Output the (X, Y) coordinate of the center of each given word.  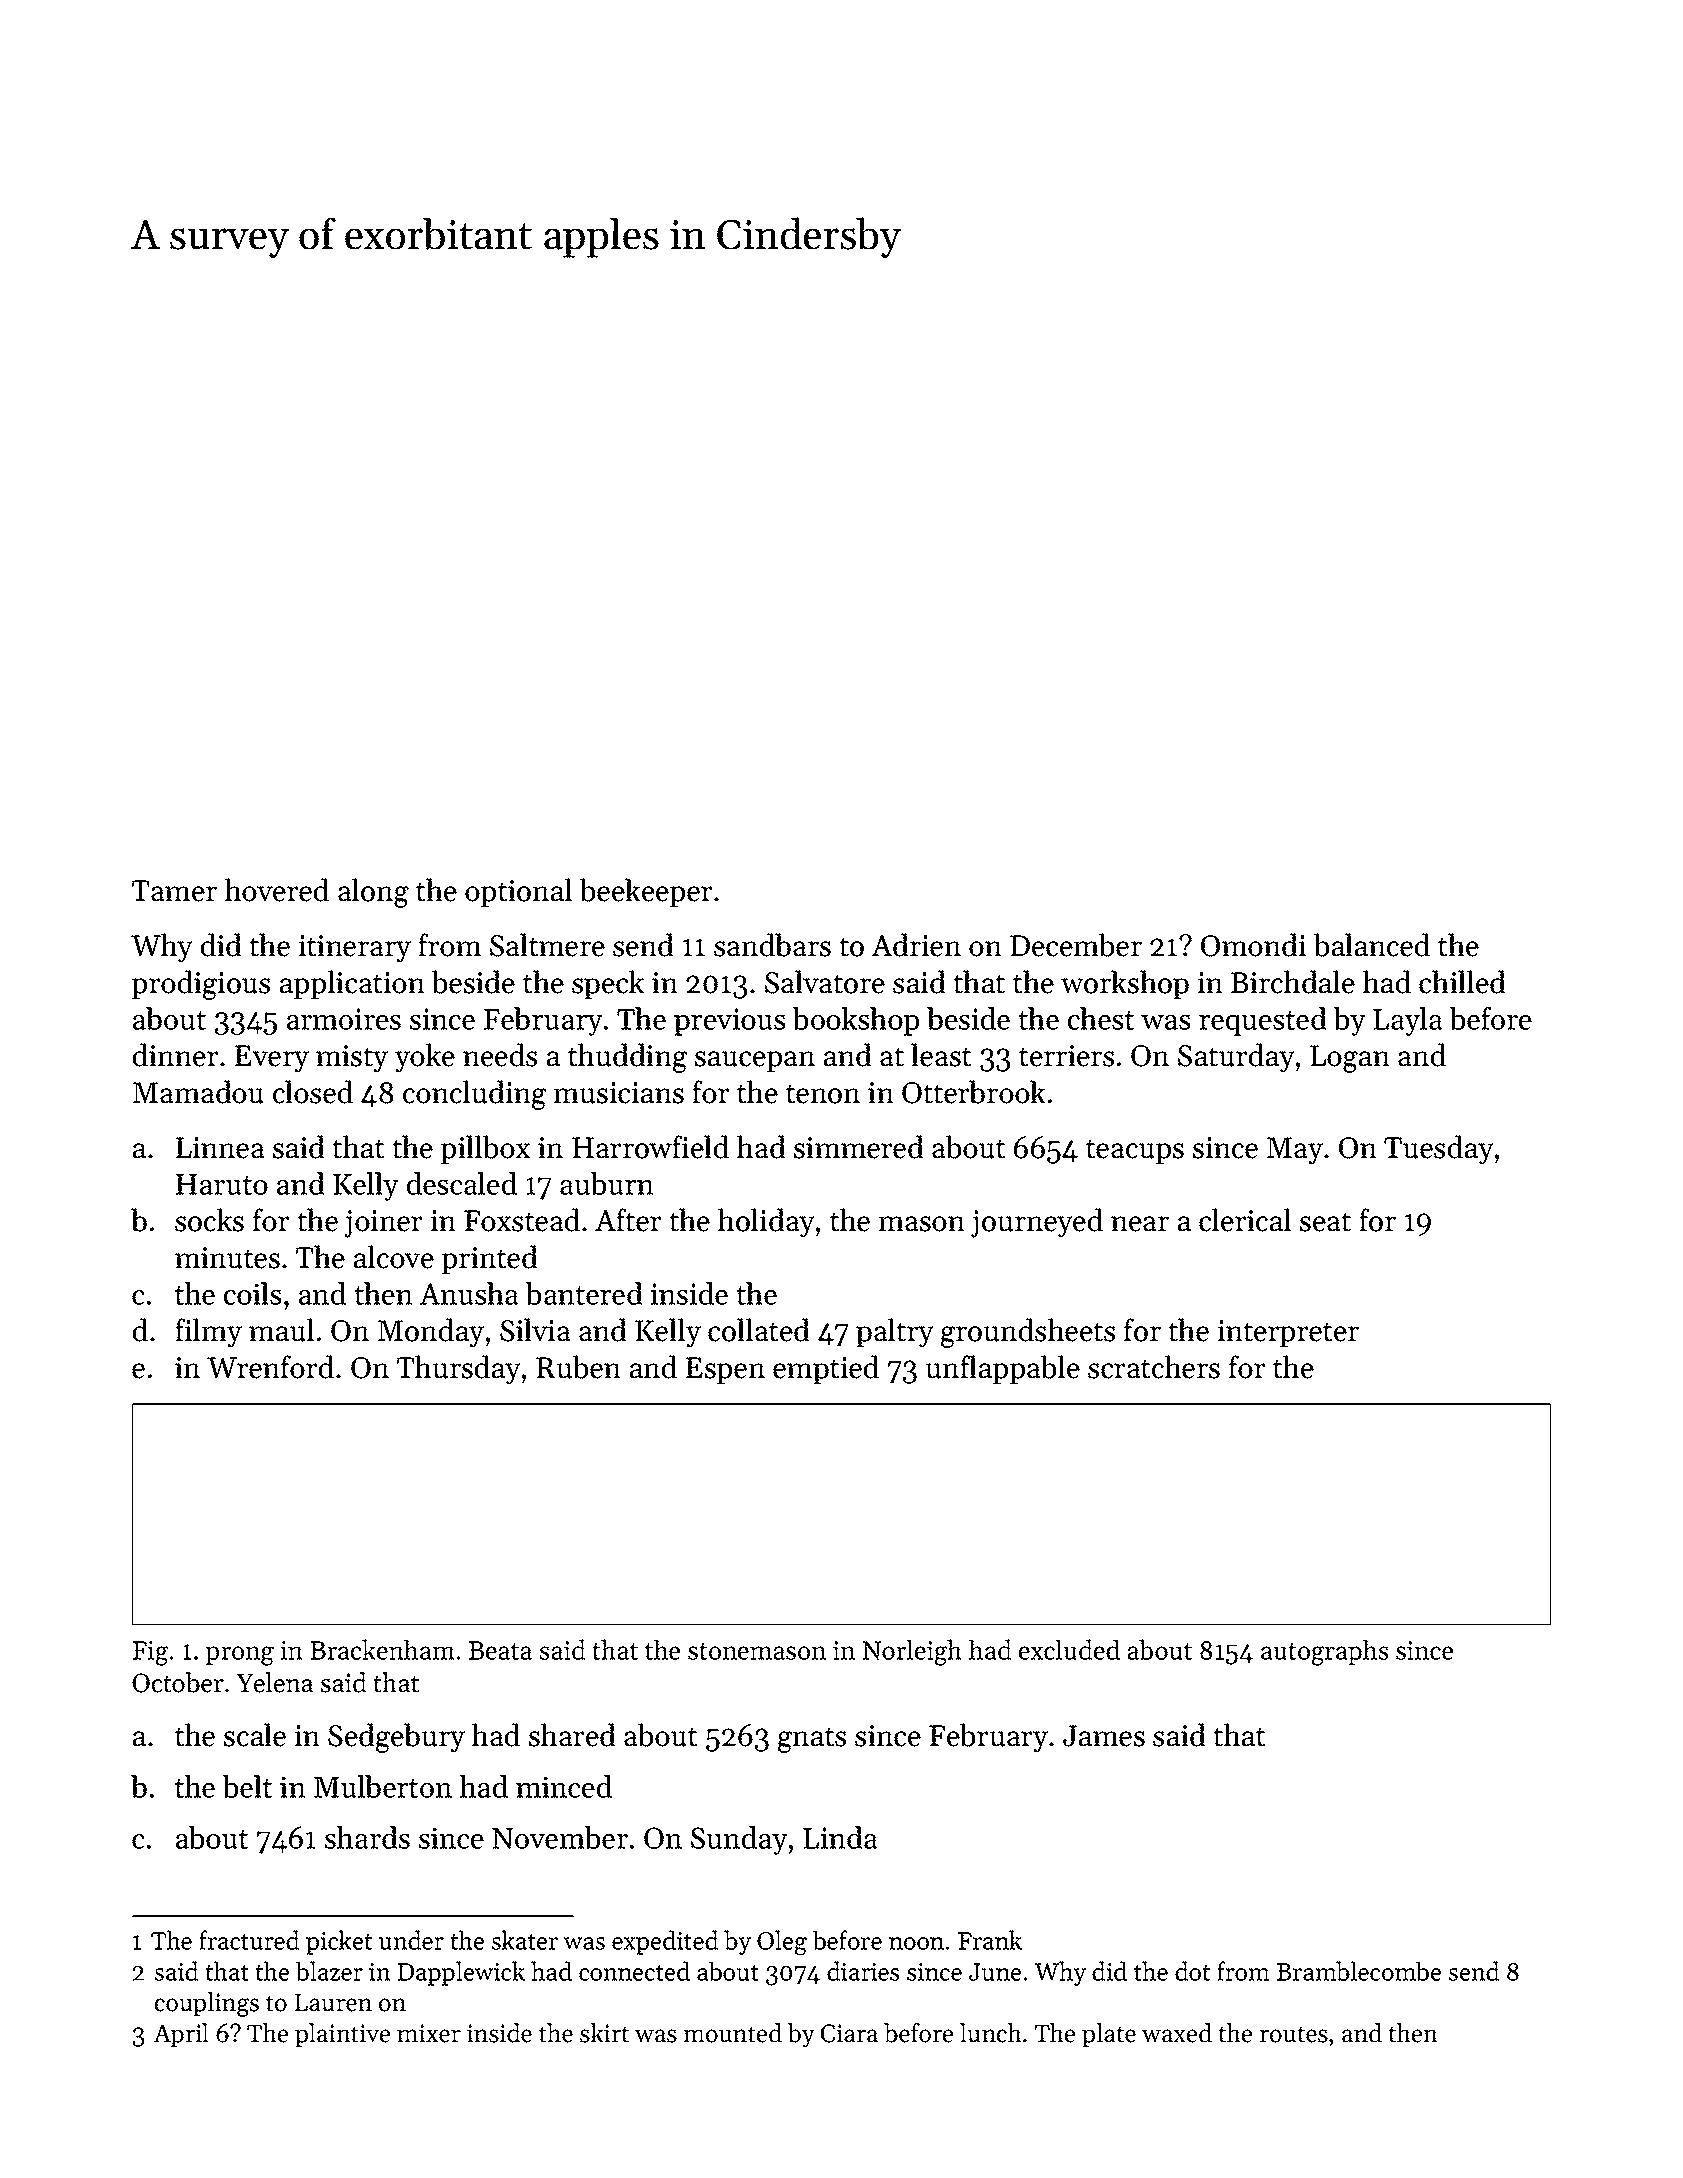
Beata (500, 1650)
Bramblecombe (1359, 1971)
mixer (429, 2033)
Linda (840, 1837)
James (1104, 1736)
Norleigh (912, 1652)
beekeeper (646, 892)
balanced (1371, 945)
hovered (276, 890)
